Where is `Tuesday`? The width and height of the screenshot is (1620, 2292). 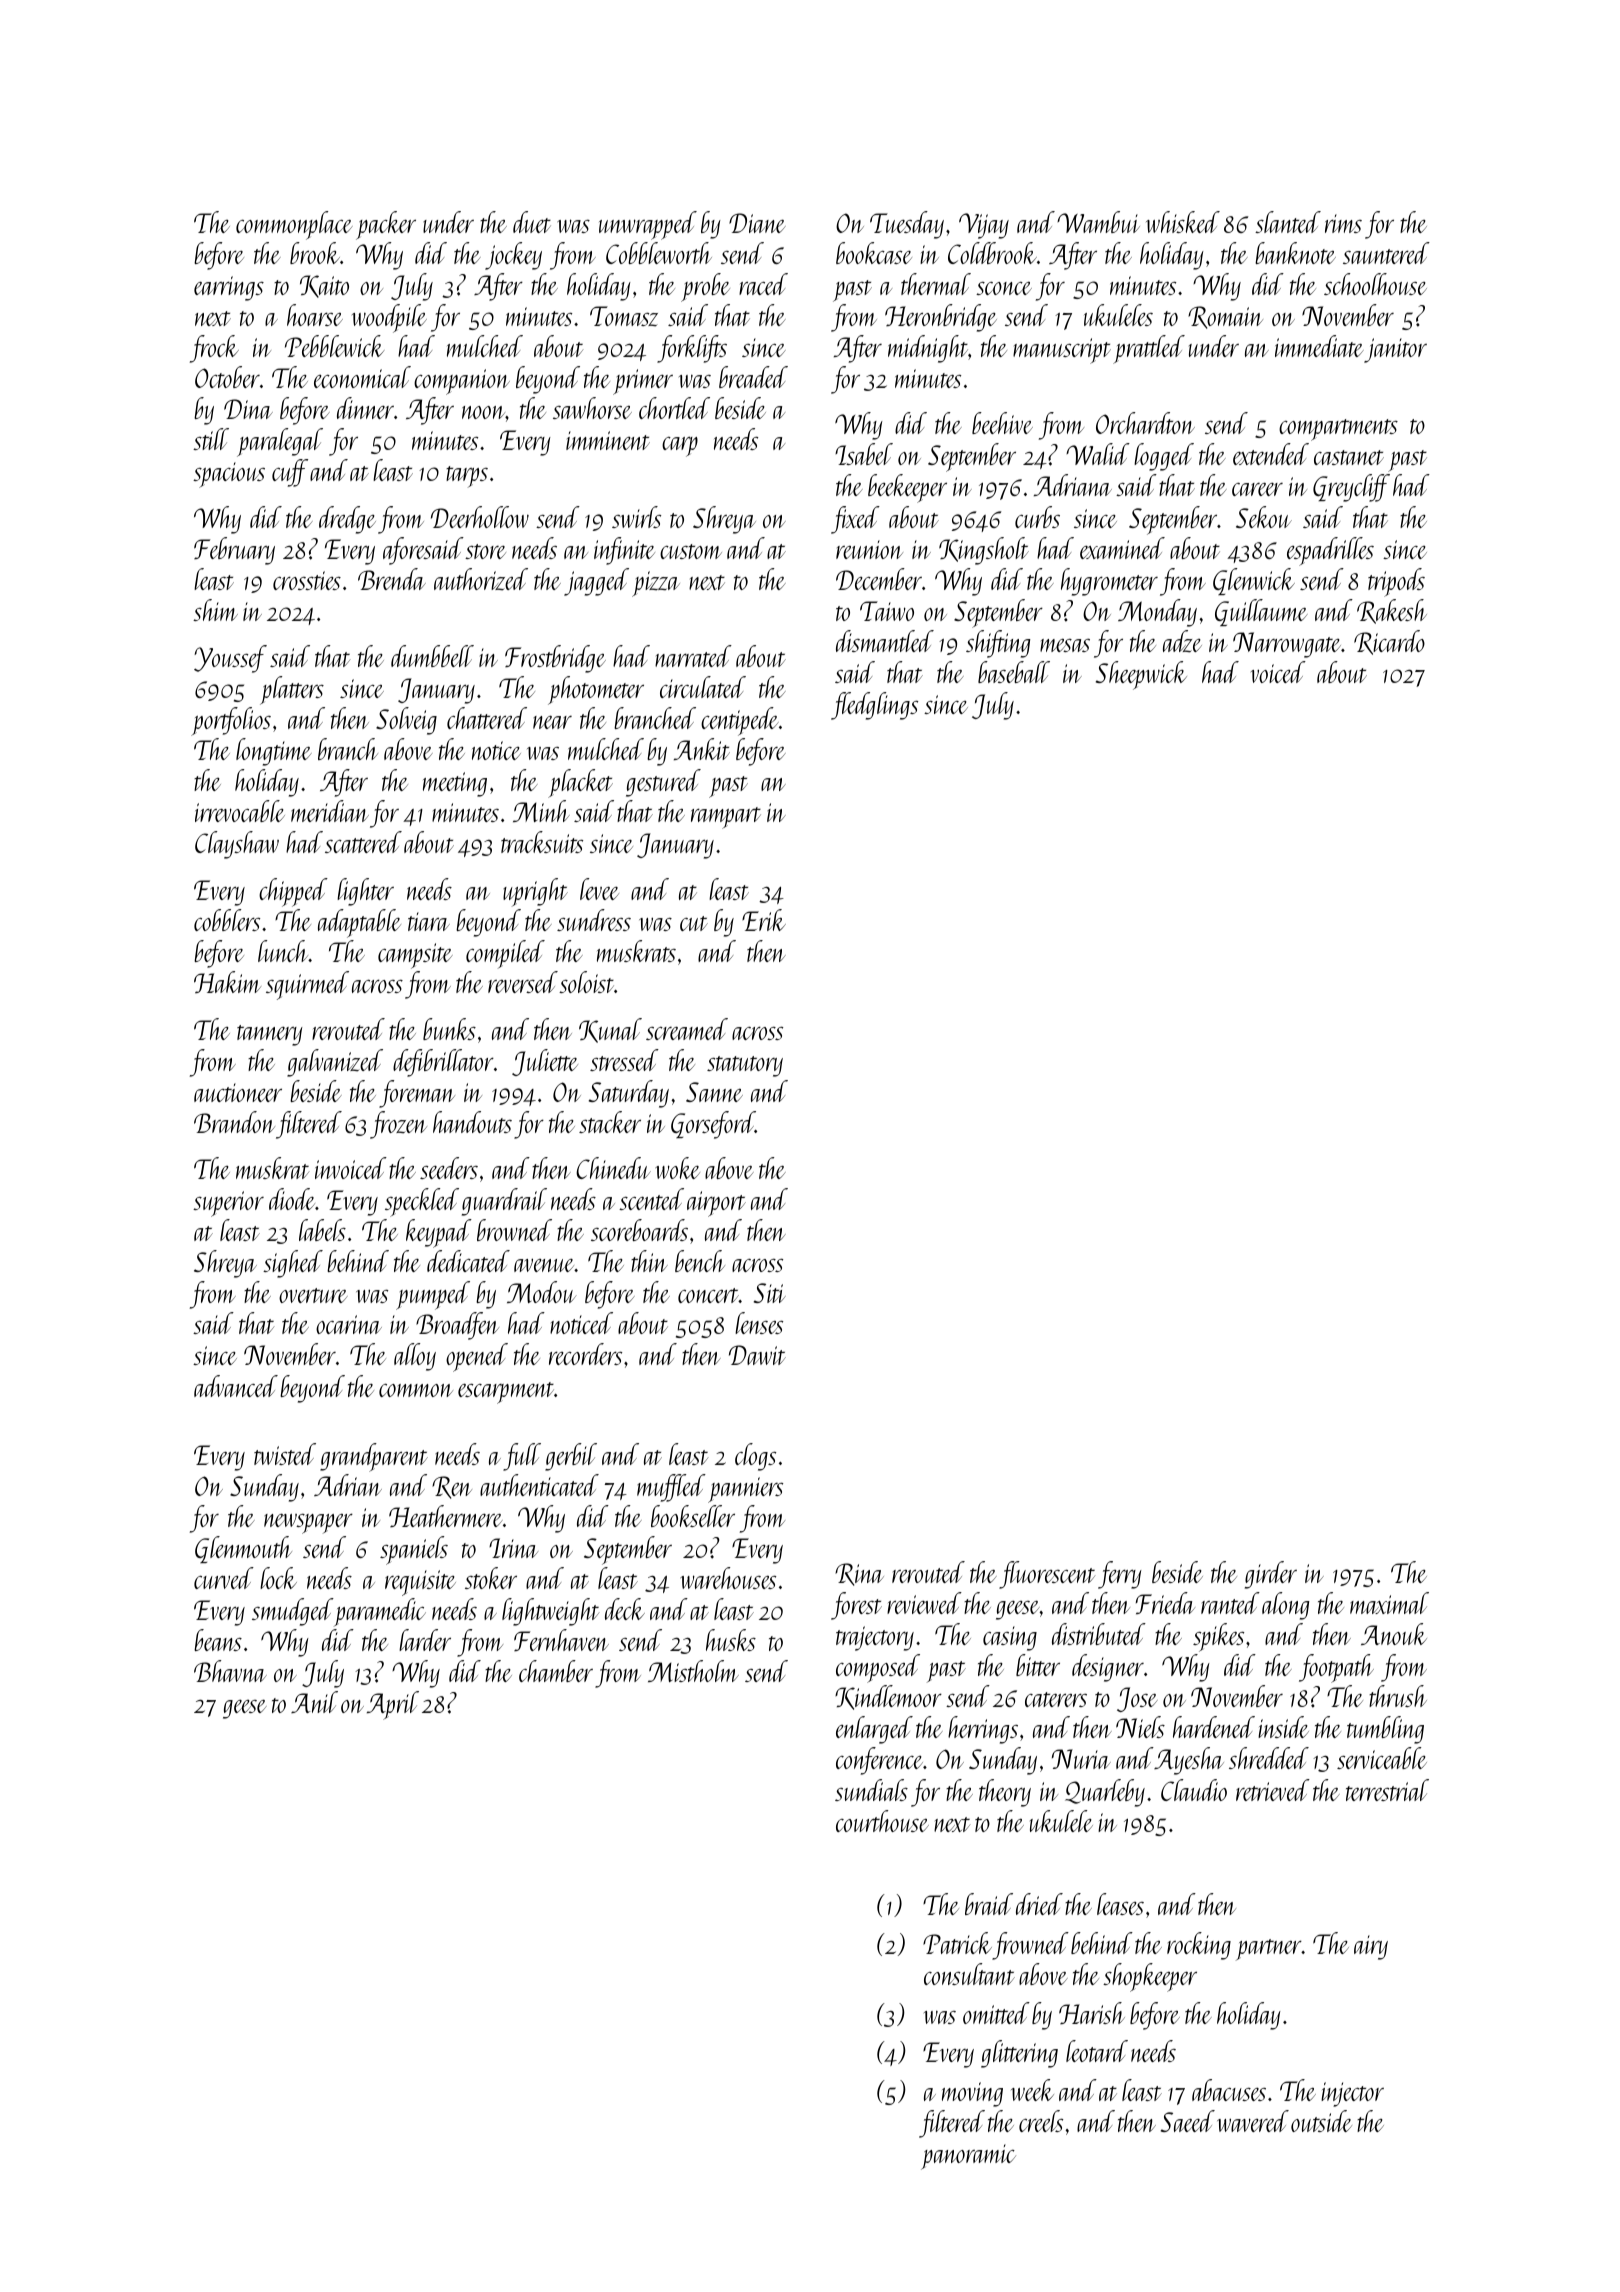 Tuesday is located at coordinates (907, 225).
